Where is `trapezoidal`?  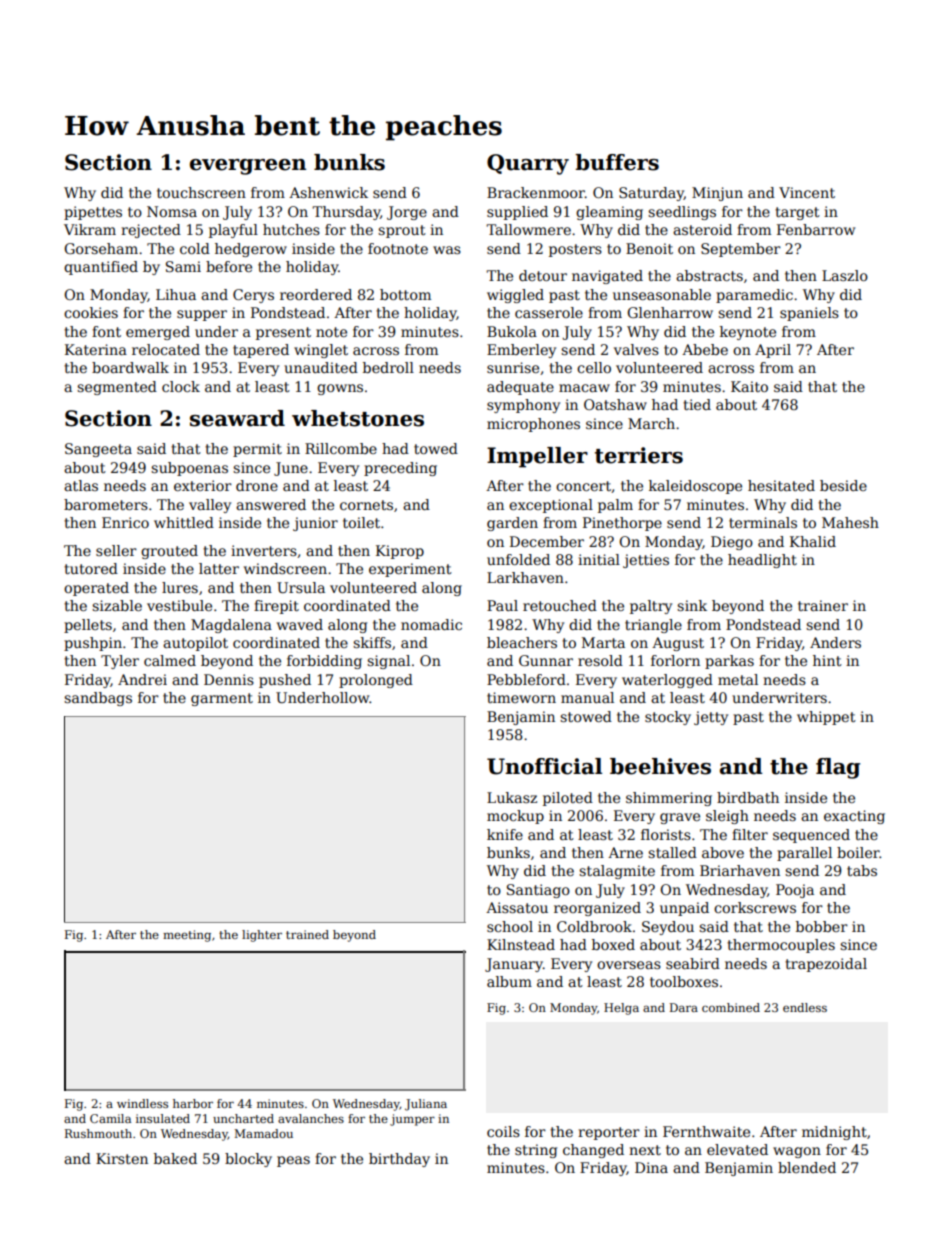 trapezoidal is located at coordinates (826, 965).
